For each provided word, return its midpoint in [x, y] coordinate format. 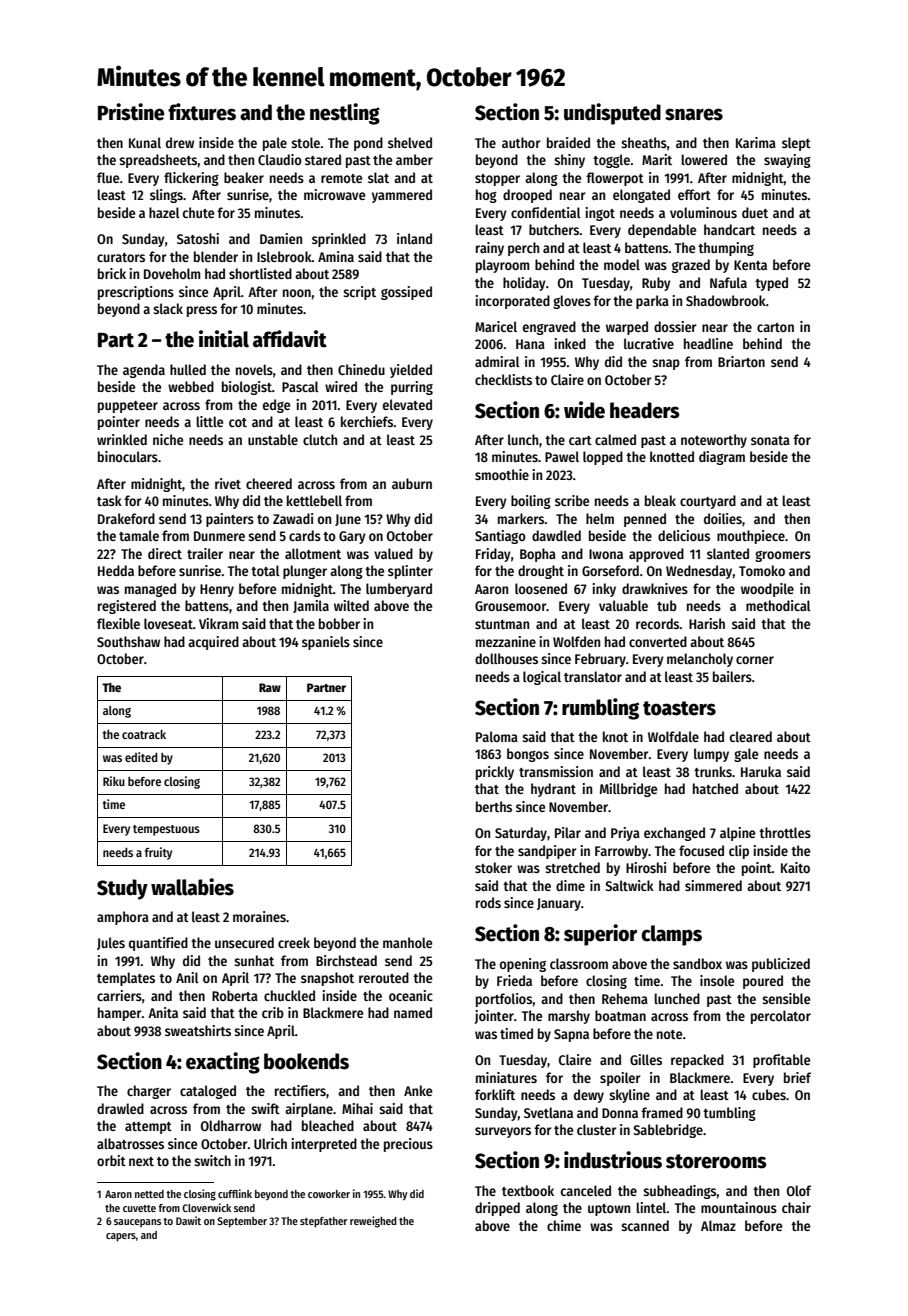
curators [121, 257]
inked [570, 343]
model [622, 264]
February [600, 660]
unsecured [244, 942]
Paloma [497, 736]
